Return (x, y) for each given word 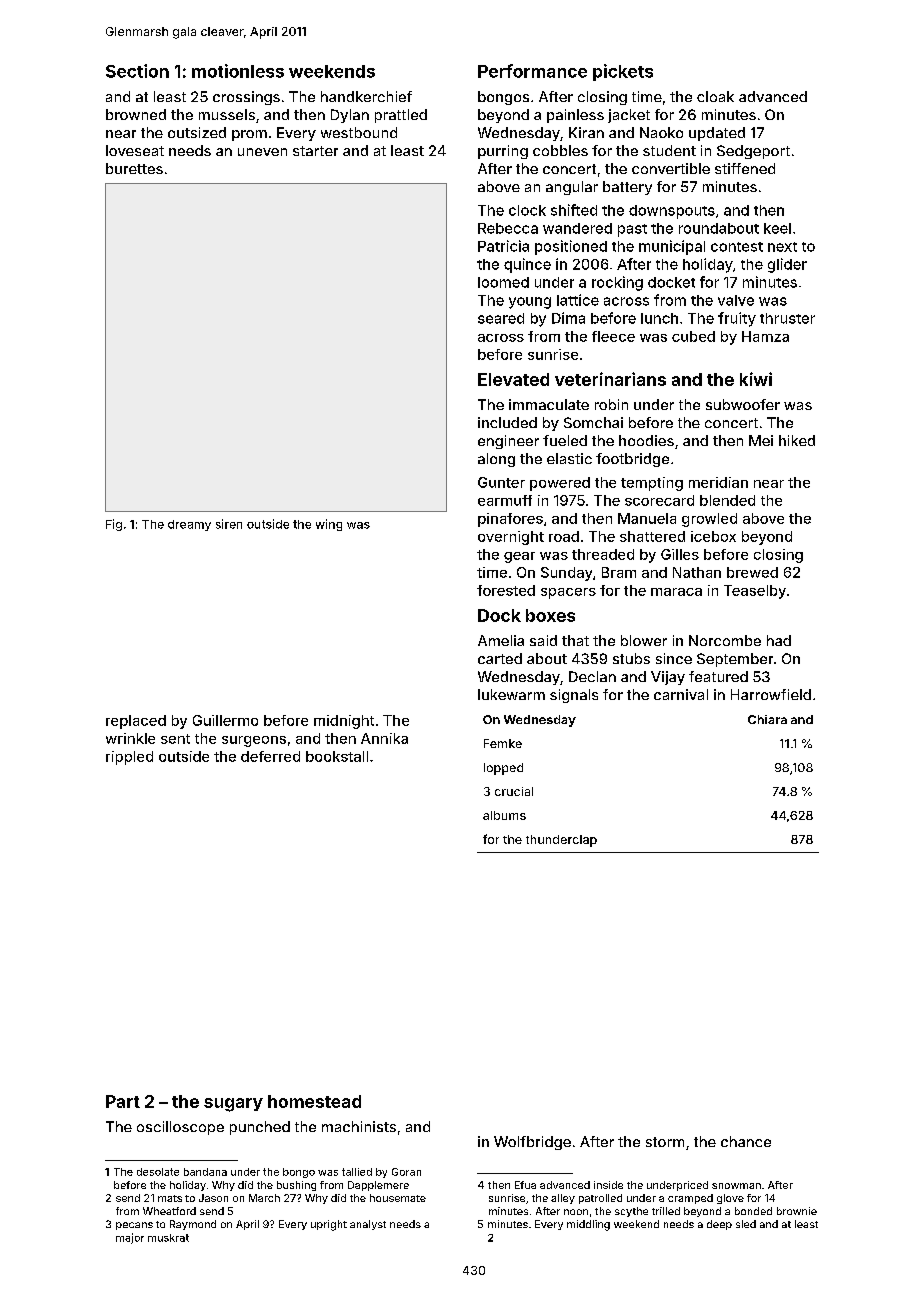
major (130, 1238)
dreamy (189, 525)
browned (136, 114)
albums (504, 815)
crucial (514, 791)
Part (123, 1101)
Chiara (767, 719)
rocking (617, 283)
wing (329, 525)
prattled (401, 116)
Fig (114, 525)
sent (175, 739)
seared (501, 318)
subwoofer (743, 404)
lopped (503, 769)
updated (717, 134)
